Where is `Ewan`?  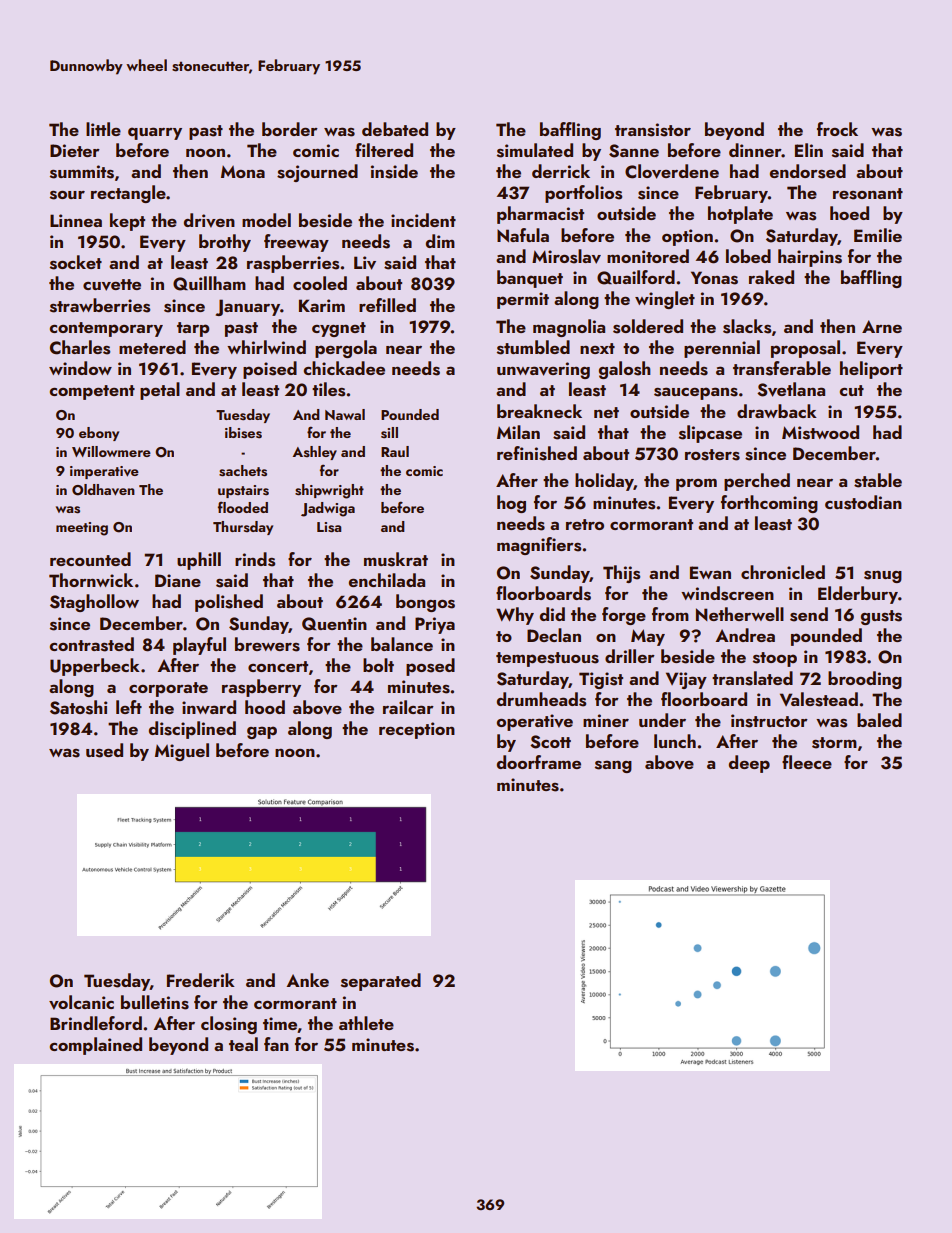 Ewan is located at coordinates (710, 572).
